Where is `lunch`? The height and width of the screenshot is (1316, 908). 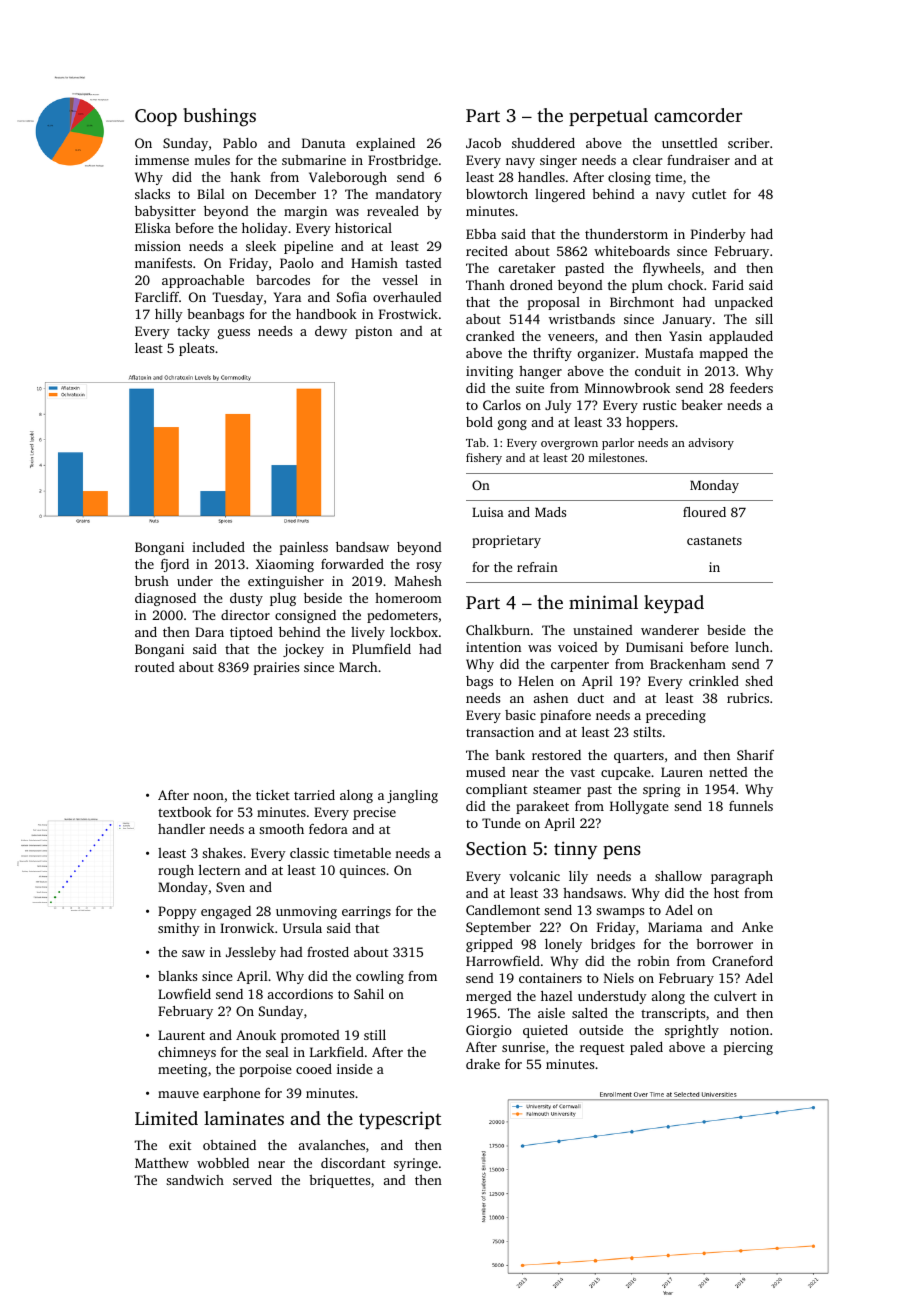
lunch is located at coordinates (752, 647).
